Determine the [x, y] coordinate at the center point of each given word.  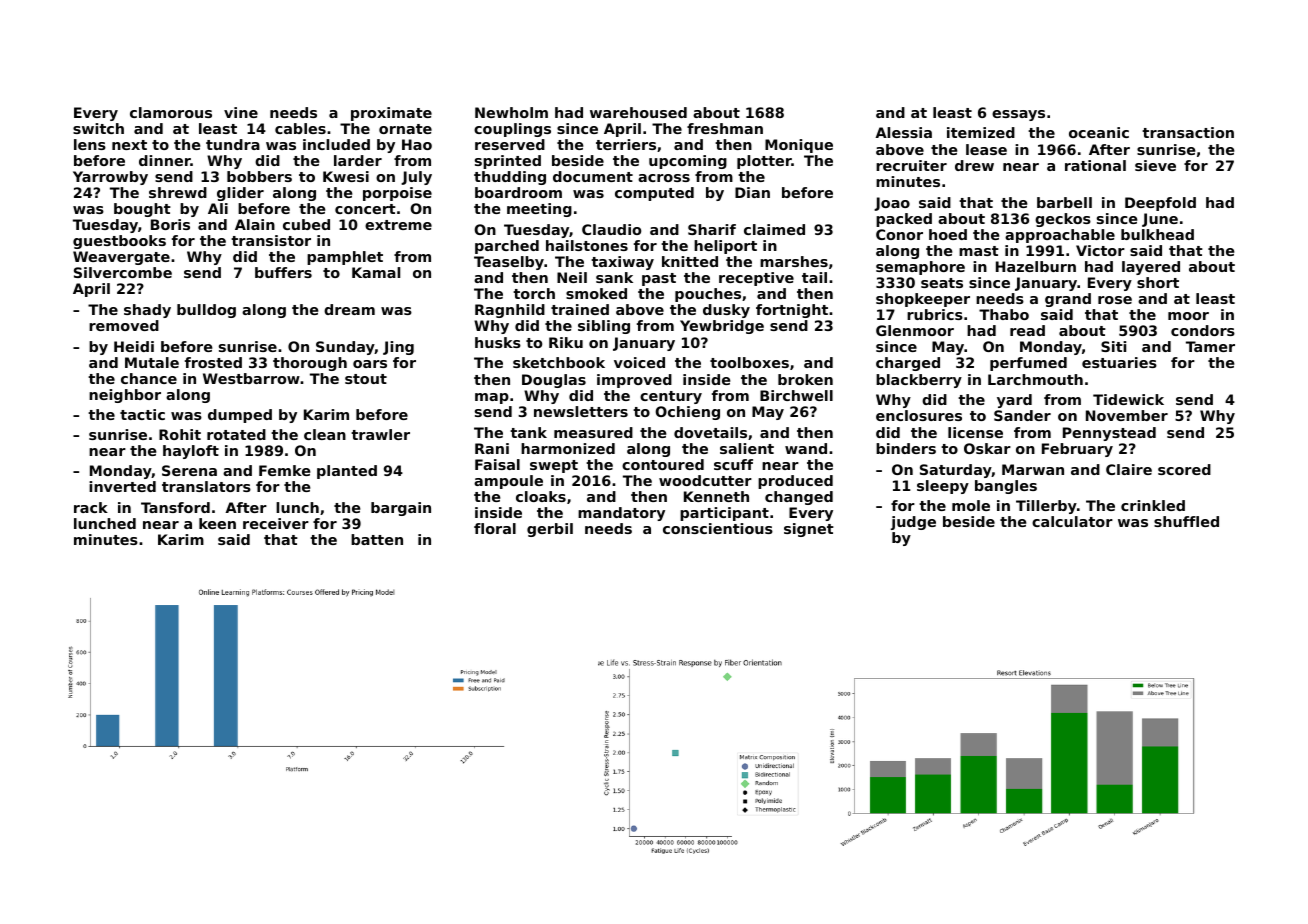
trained [580, 309]
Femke [284, 470]
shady [147, 311]
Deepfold [1160, 204]
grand [1068, 300]
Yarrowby [110, 178]
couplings [512, 130]
